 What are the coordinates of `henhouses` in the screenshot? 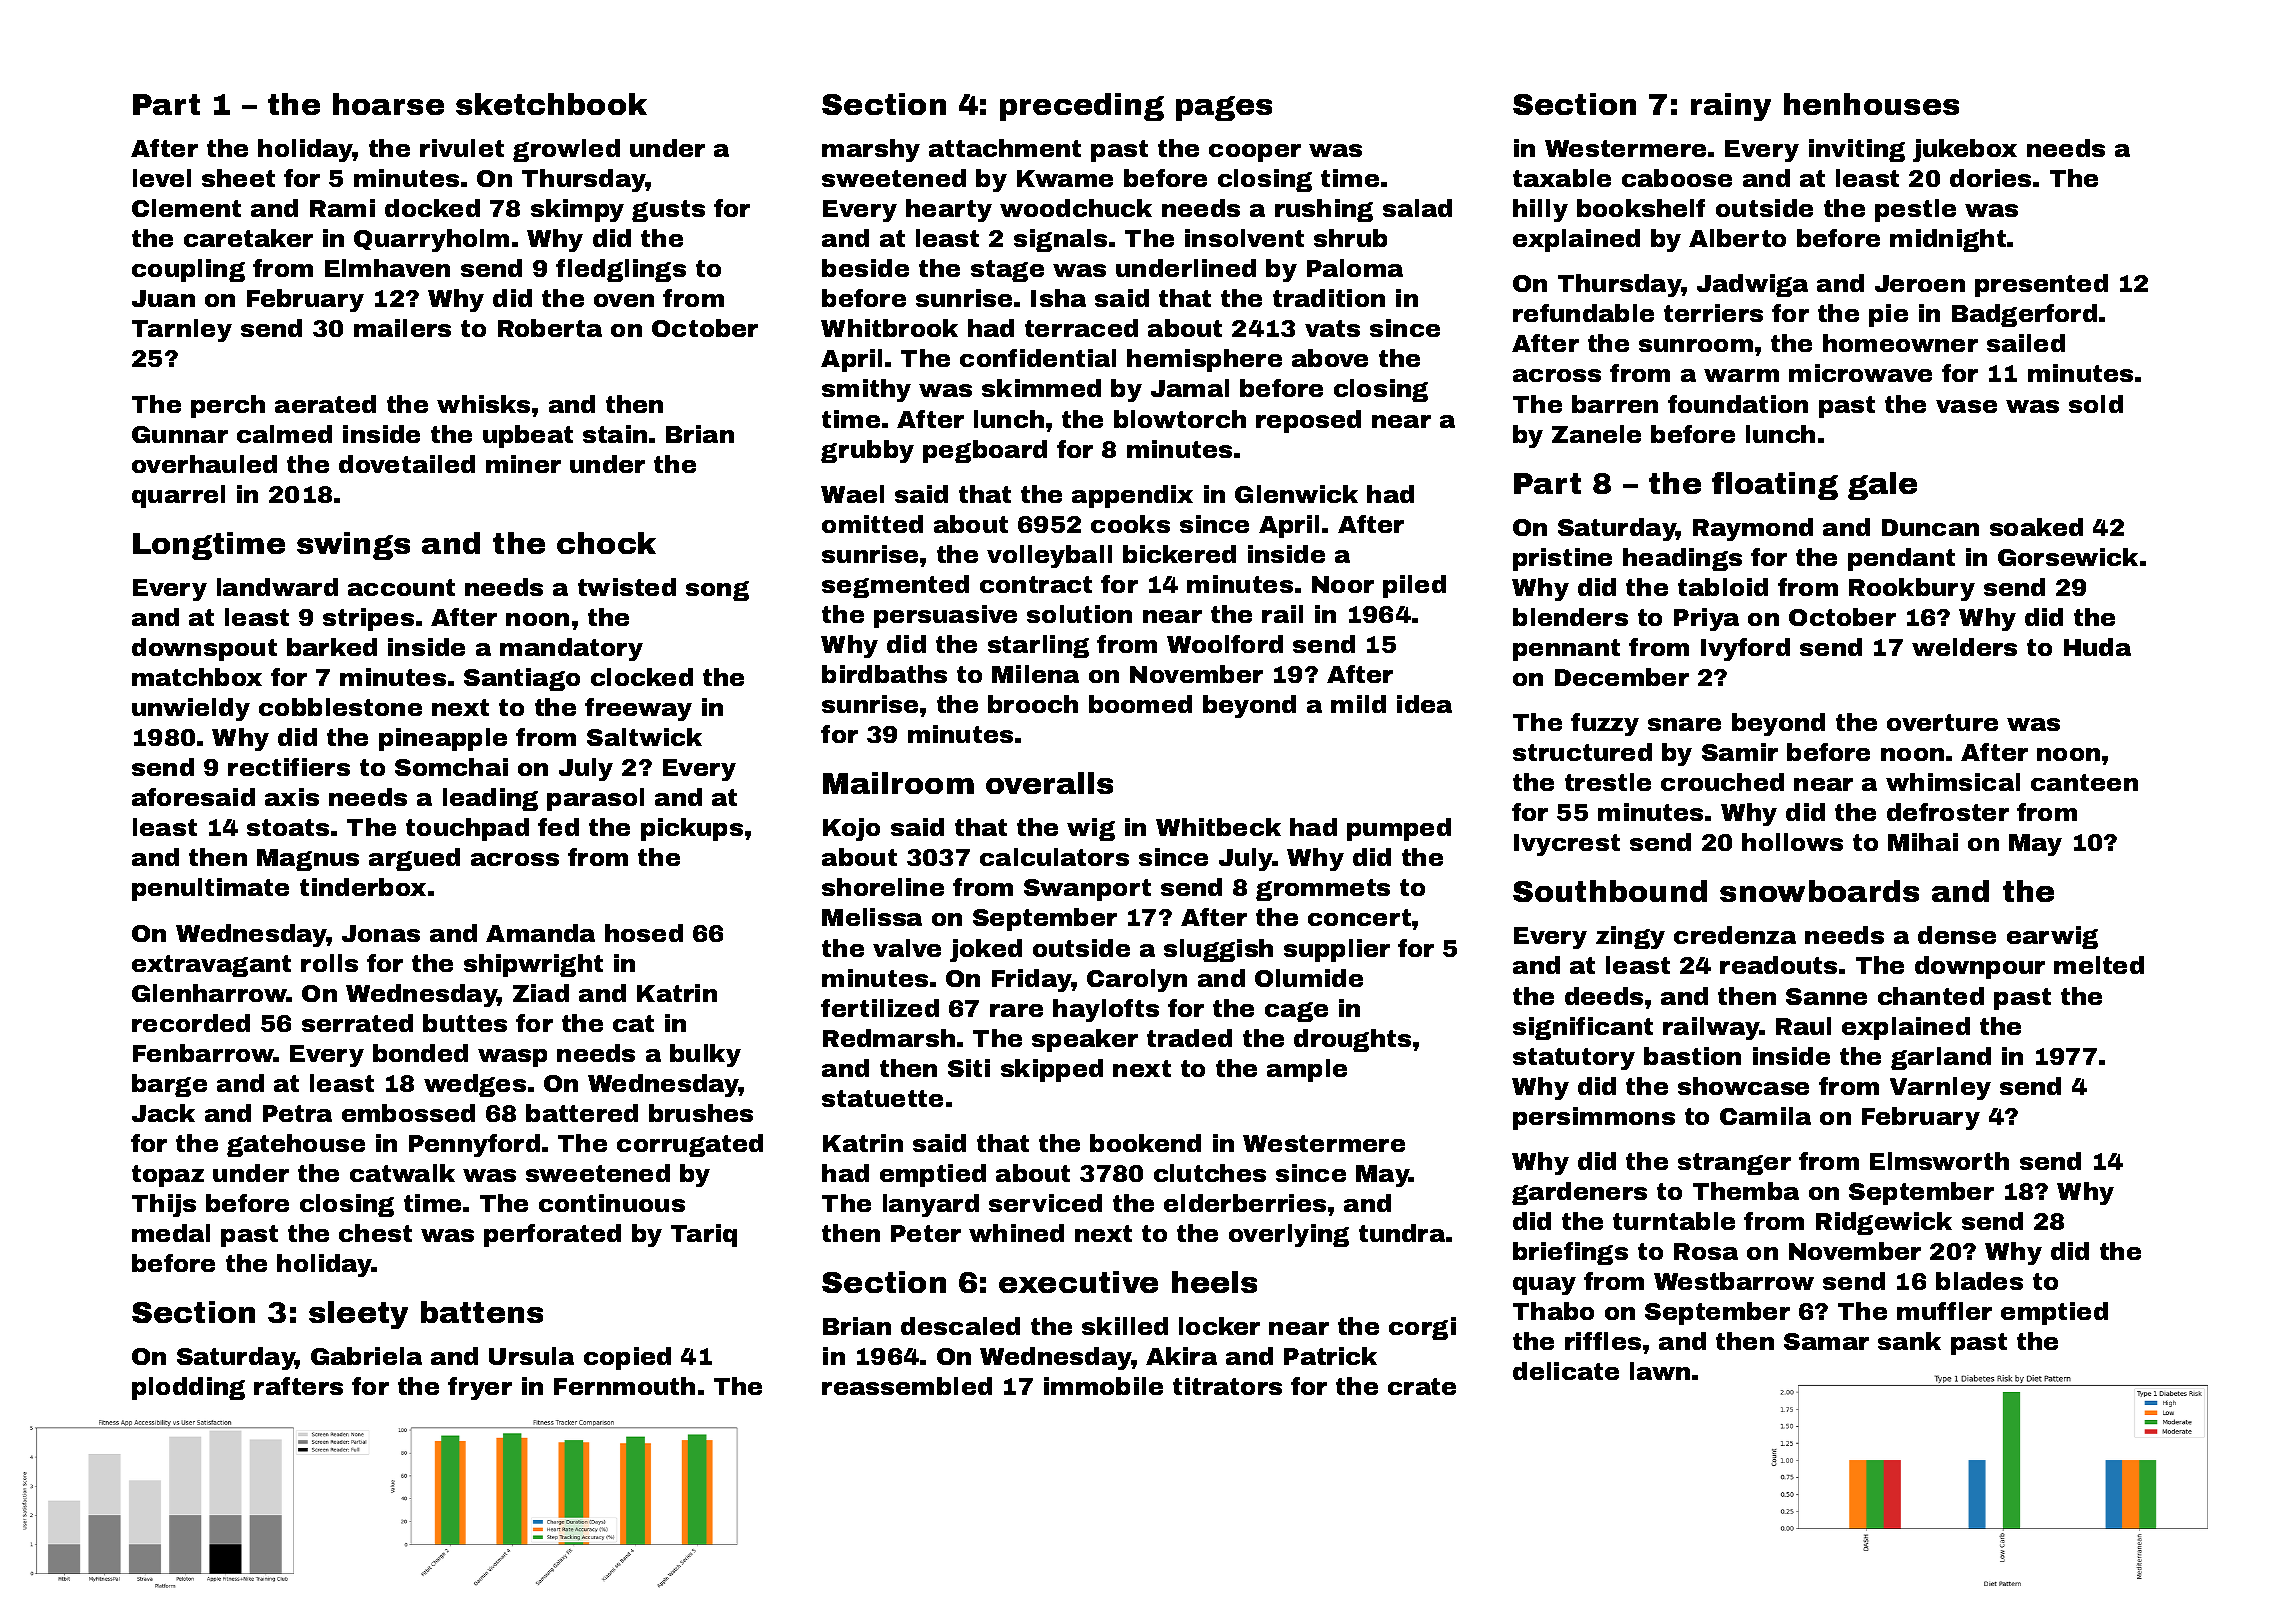 It's located at (1871, 104).
